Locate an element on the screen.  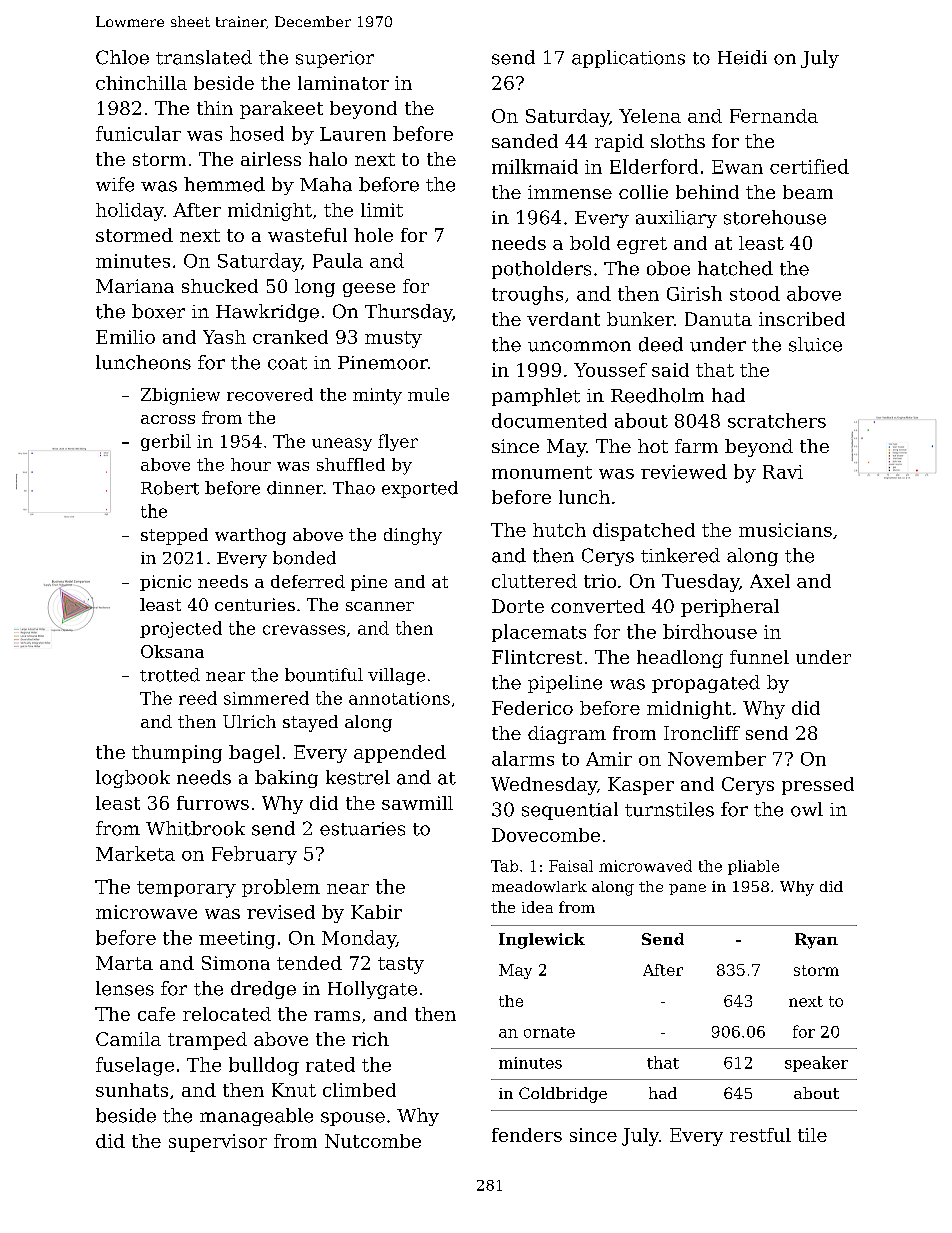
pamphlet is located at coordinates (536, 397).
